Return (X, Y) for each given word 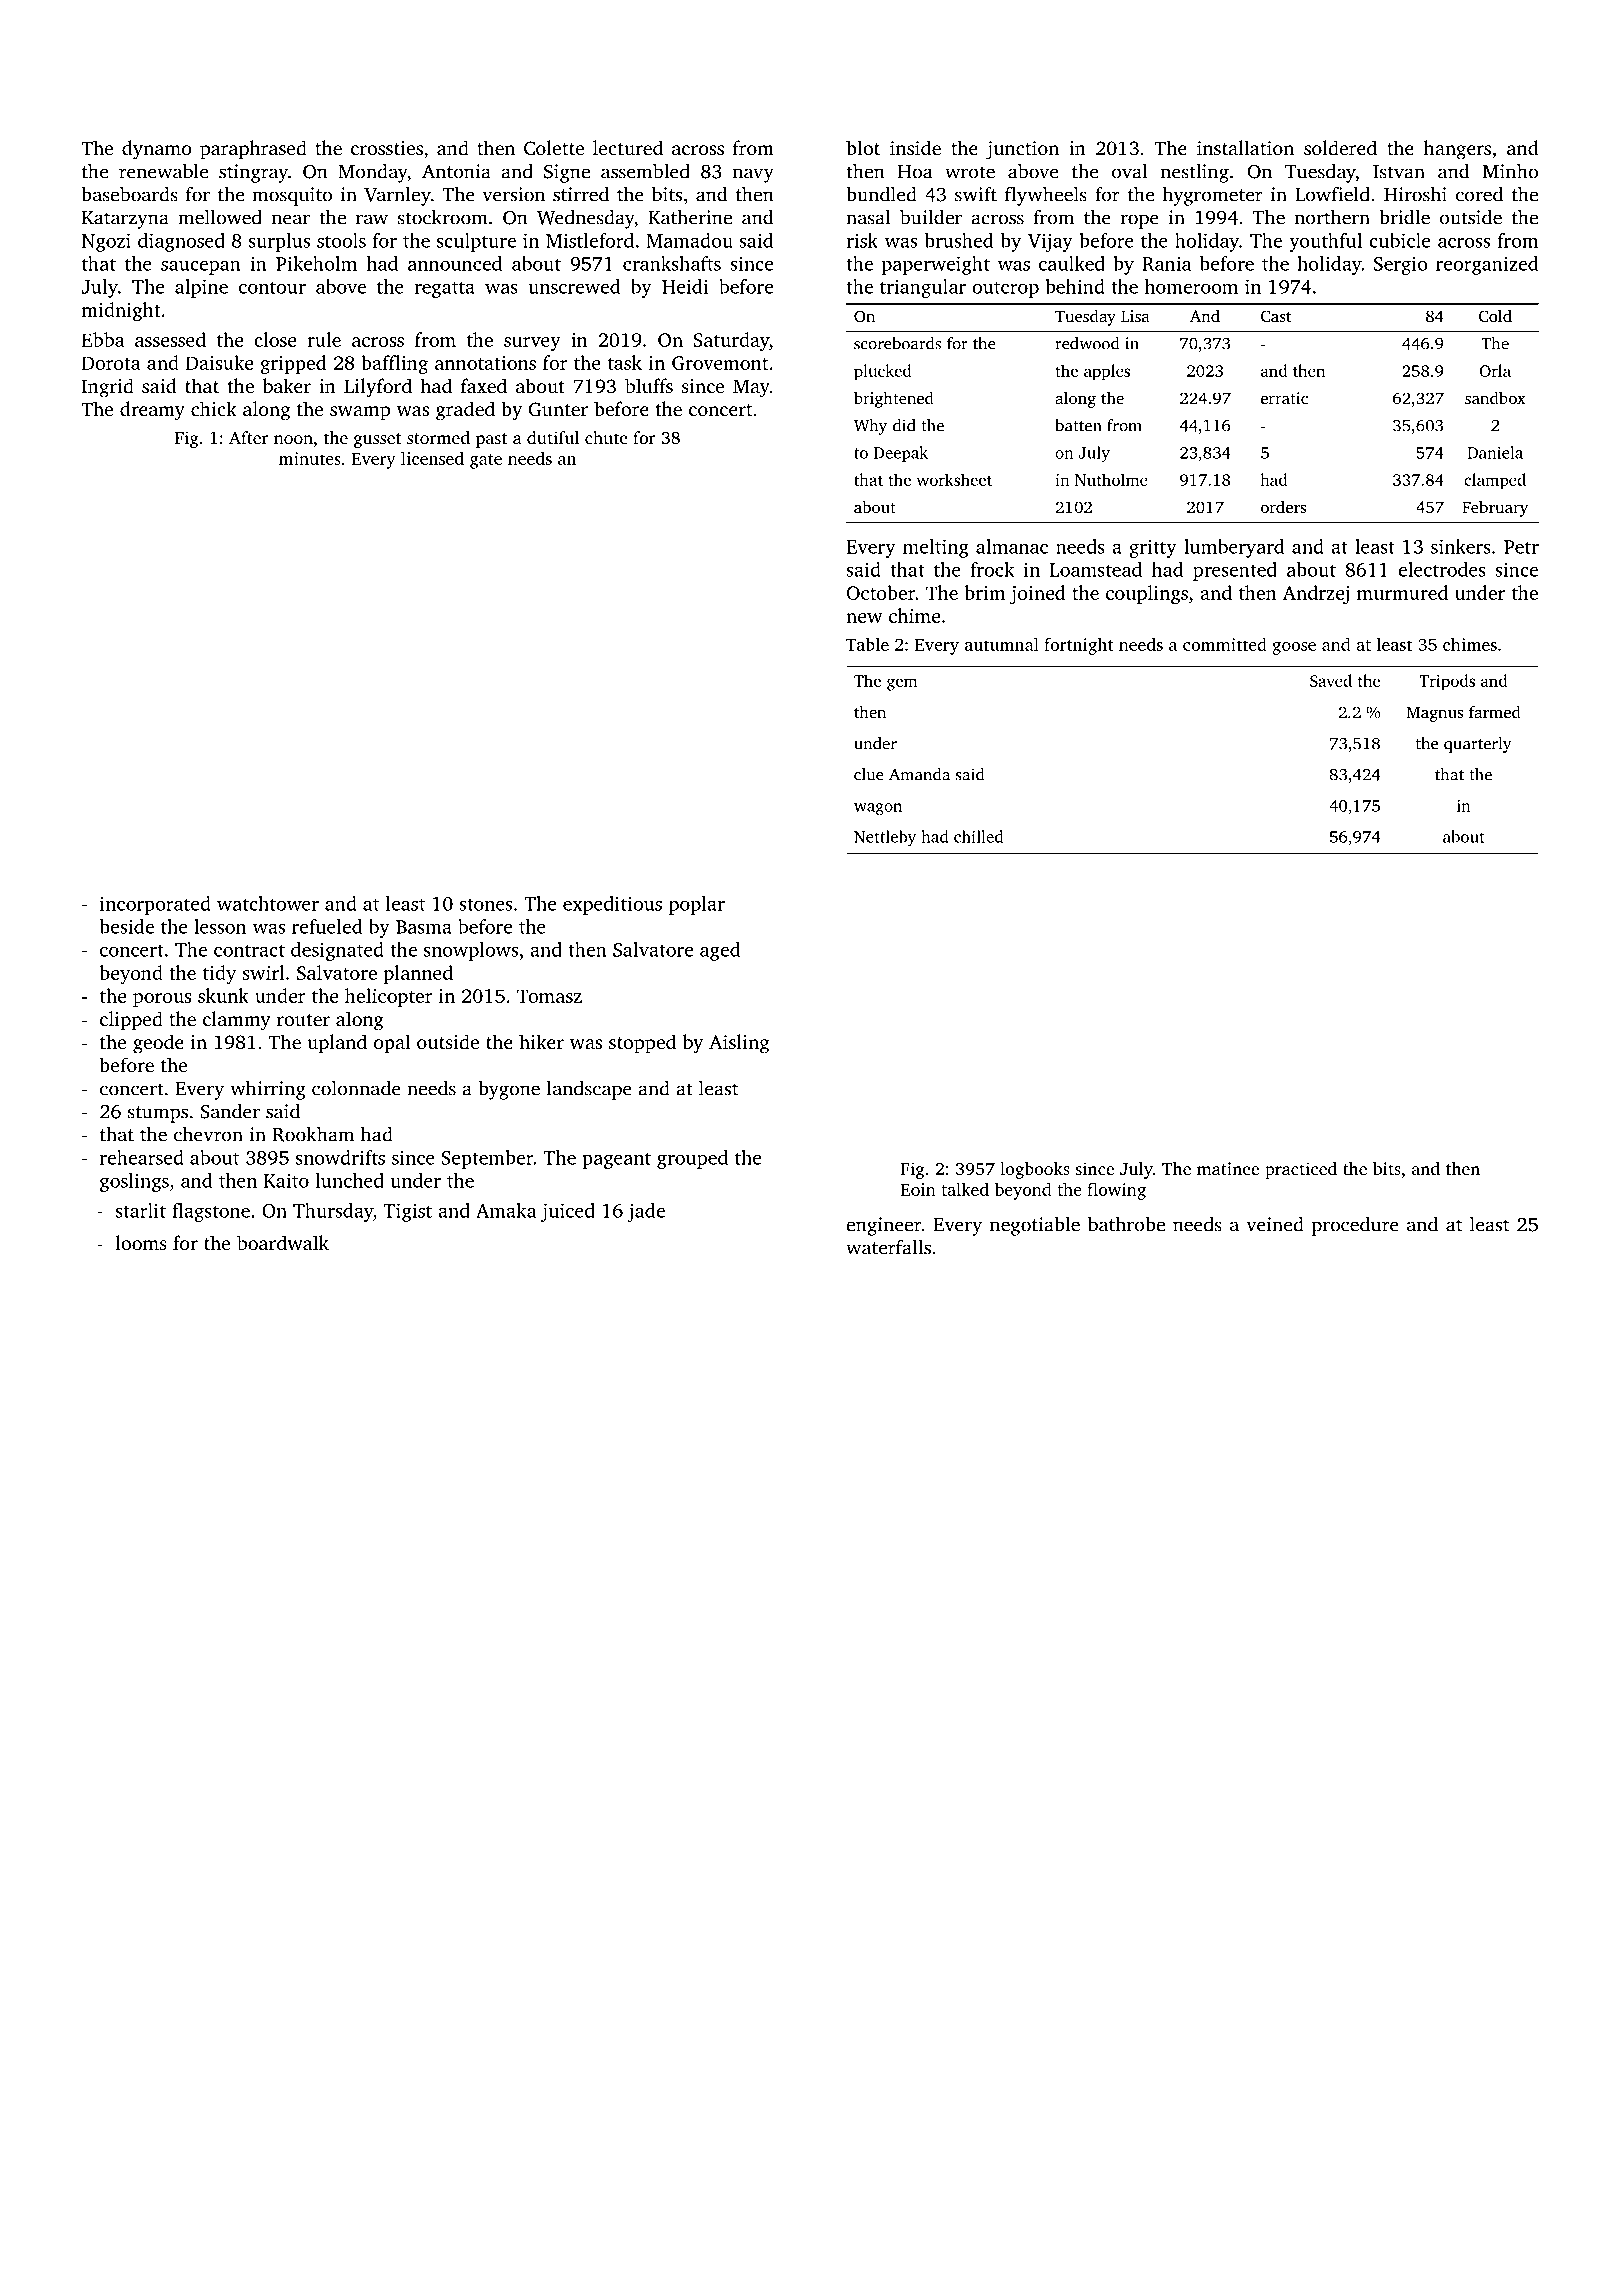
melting (936, 548)
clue (869, 774)
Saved (1331, 680)
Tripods (1447, 682)
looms (141, 1242)
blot (863, 147)
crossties (387, 148)
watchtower (268, 903)
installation (1245, 147)
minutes (310, 458)
